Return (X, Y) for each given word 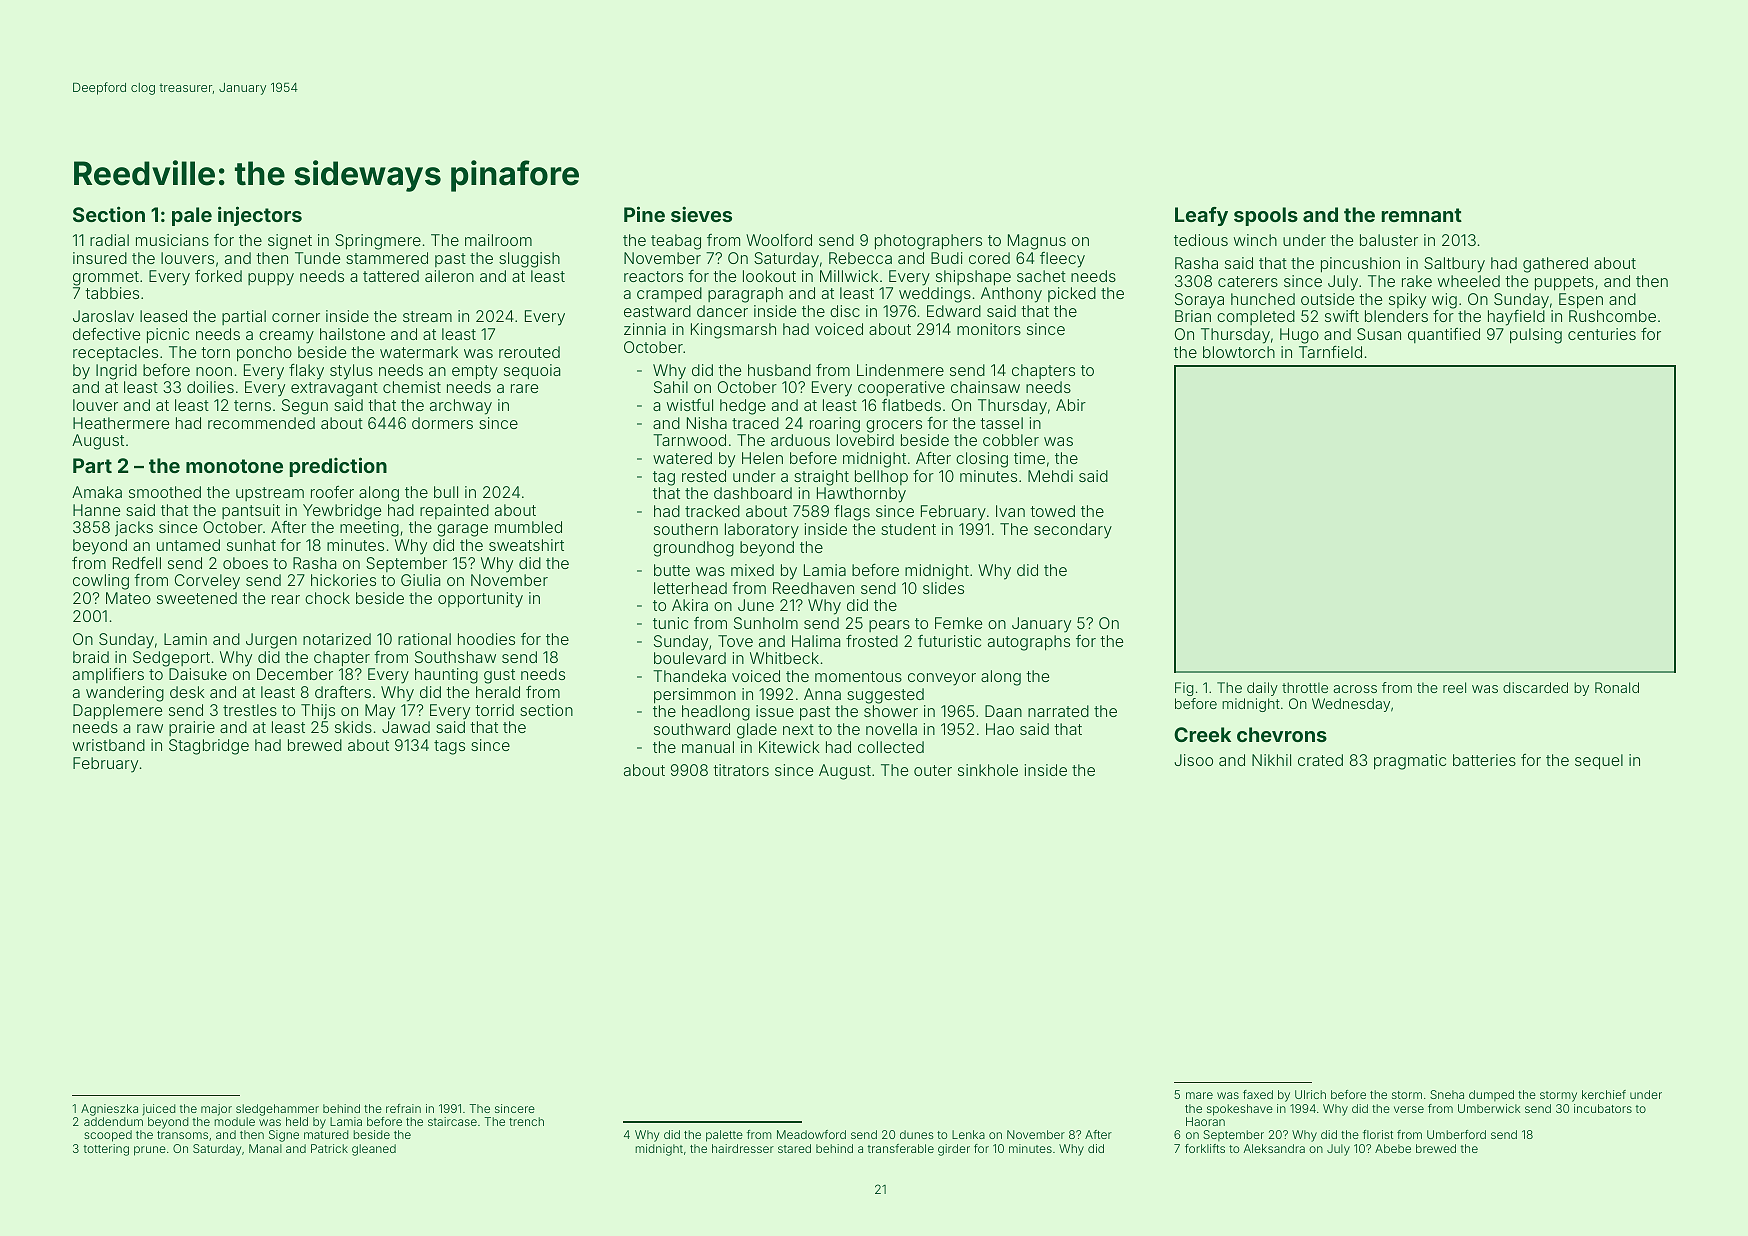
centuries (1602, 334)
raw (150, 728)
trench (526, 1121)
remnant (1421, 215)
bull (446, 492)
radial (109, 240)
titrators (741, 770)
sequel (1599, 762)
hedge (743, 407)
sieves (701, 214)
